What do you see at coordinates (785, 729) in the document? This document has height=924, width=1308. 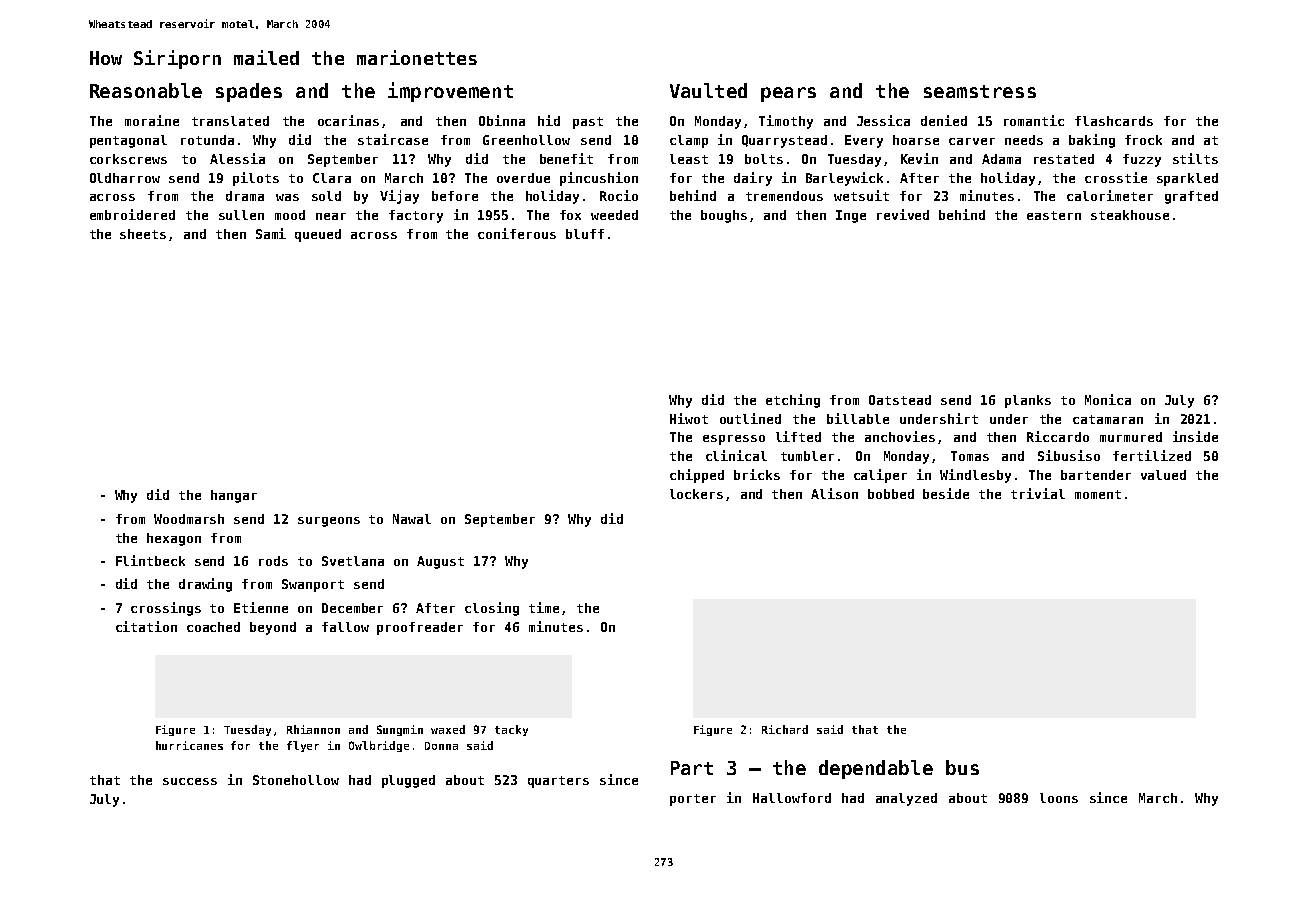 I see `Richard` at bounding box center [785, 729].
